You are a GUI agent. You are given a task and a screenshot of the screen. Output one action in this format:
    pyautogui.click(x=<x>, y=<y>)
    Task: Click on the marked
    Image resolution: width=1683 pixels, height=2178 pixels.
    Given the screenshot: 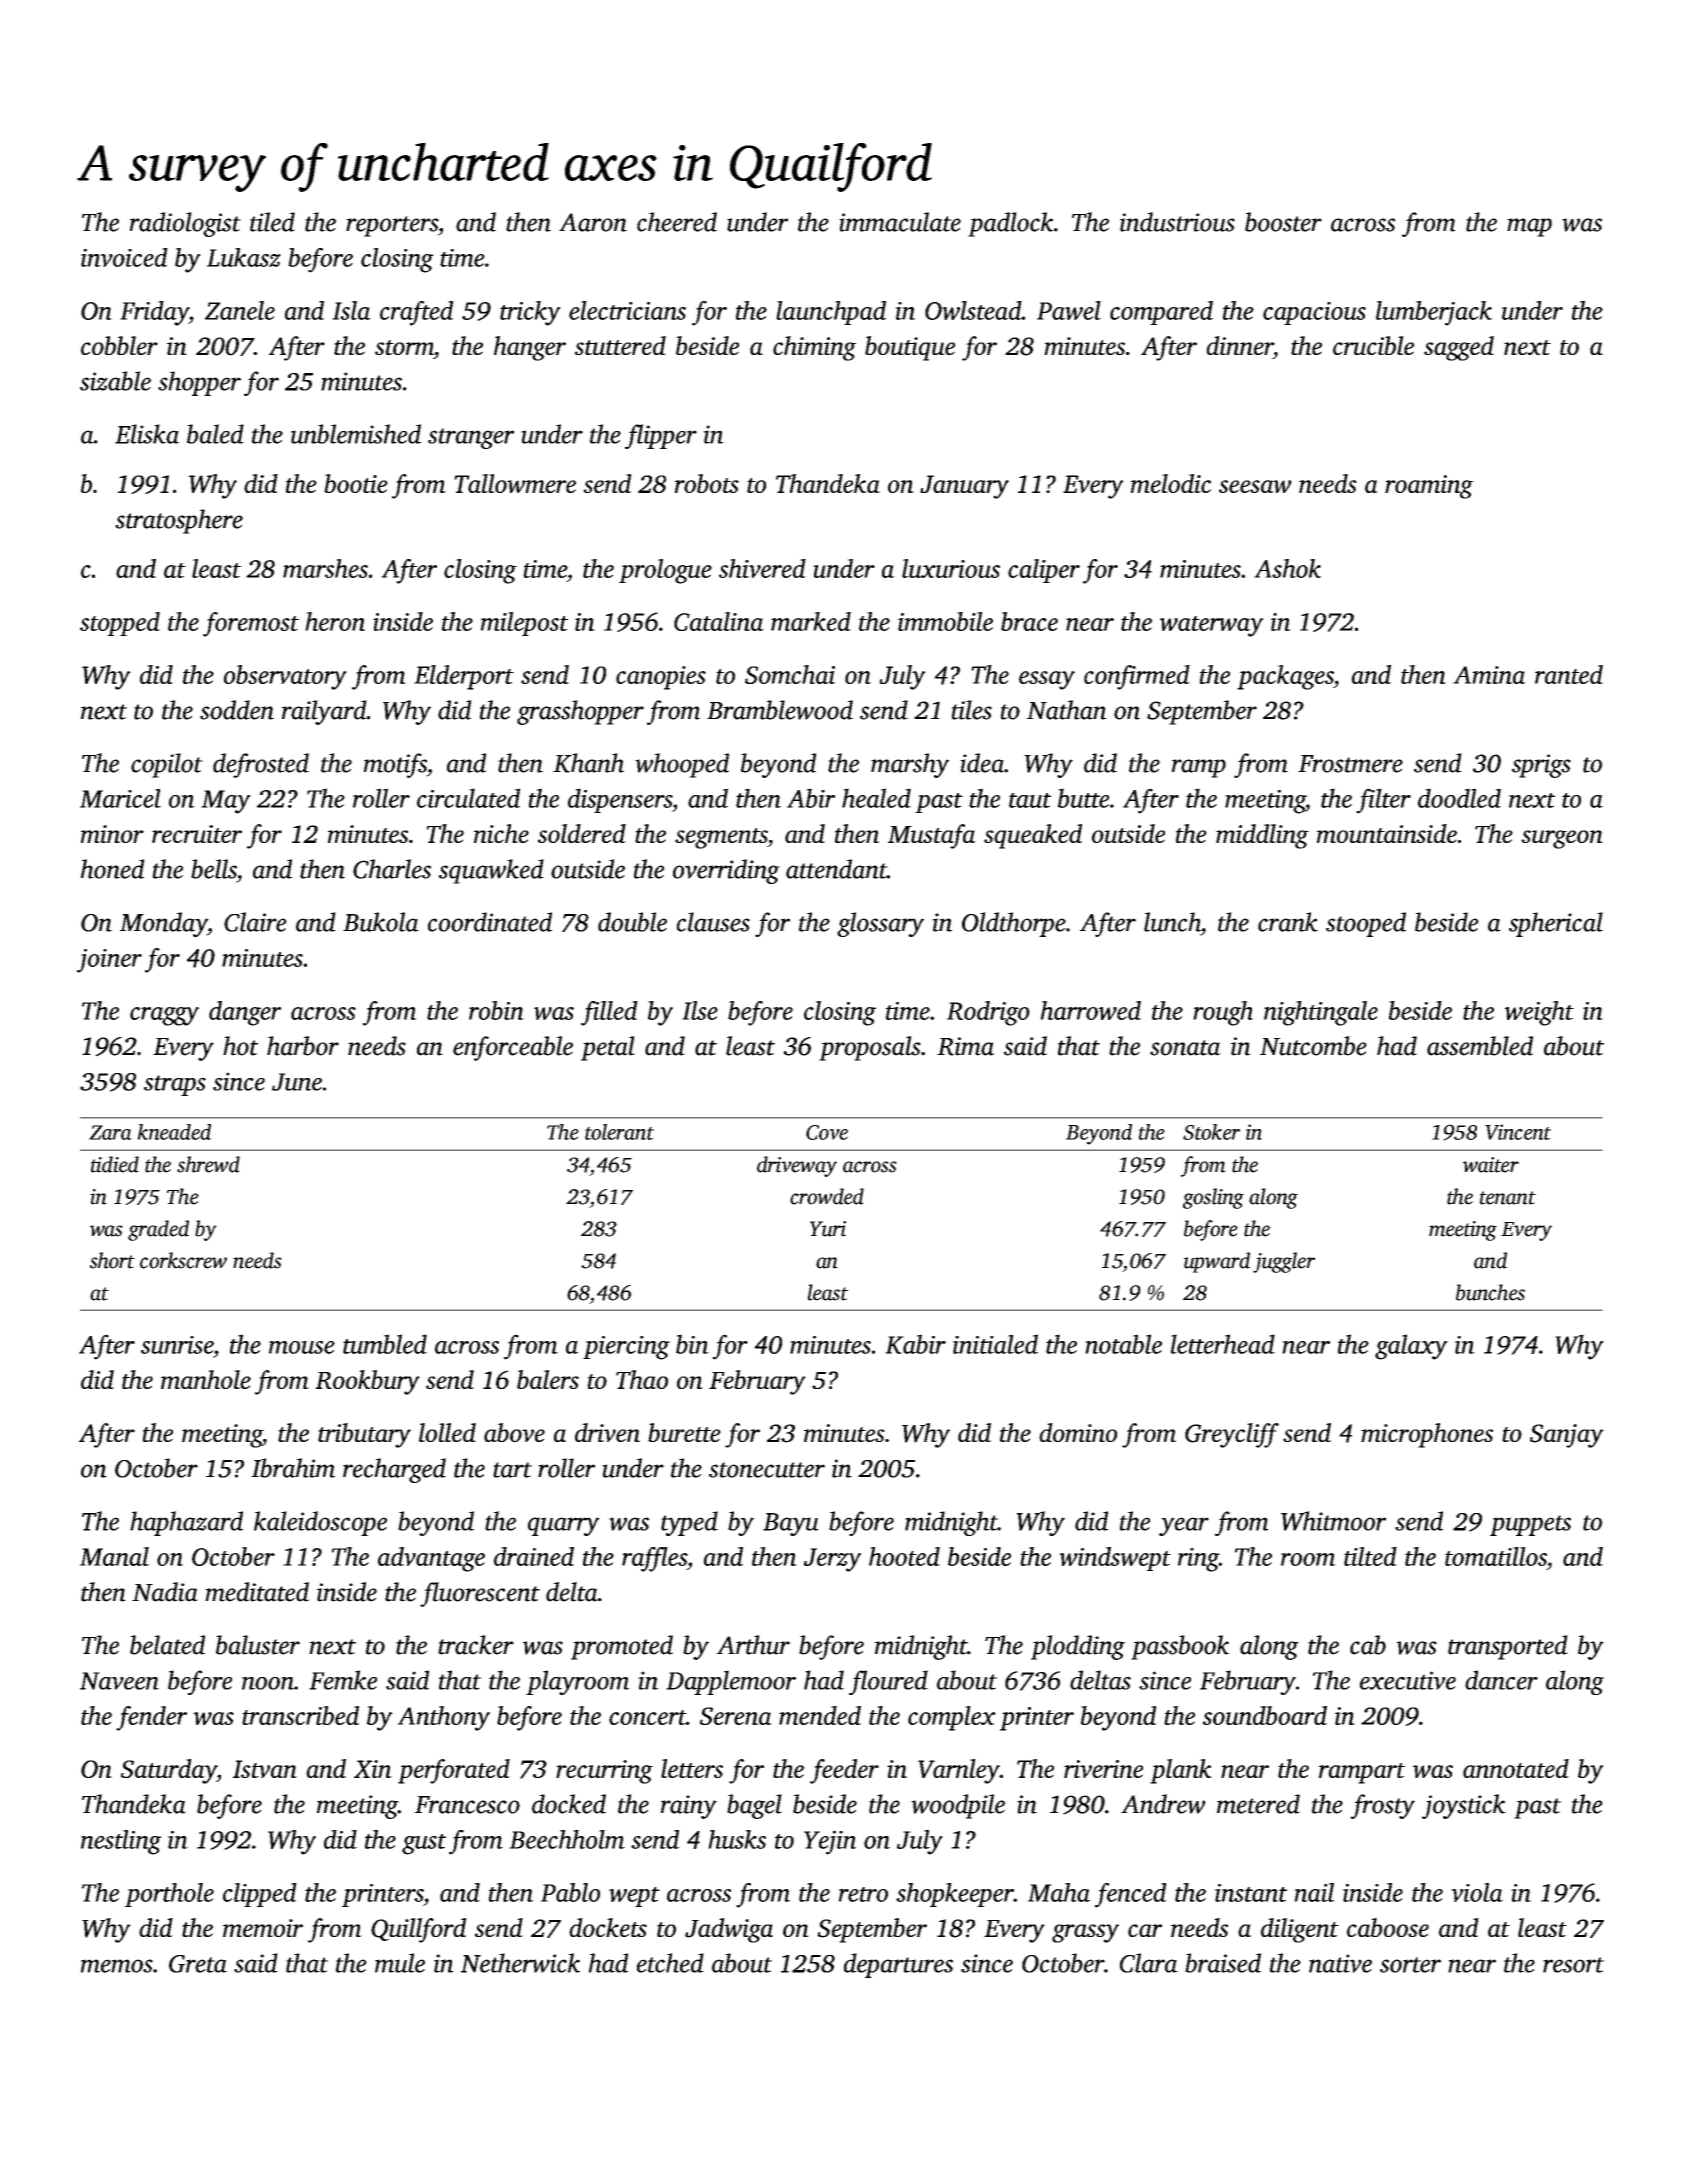 What is the action you would take?
    pyautogui.click(x=811, y=621)
